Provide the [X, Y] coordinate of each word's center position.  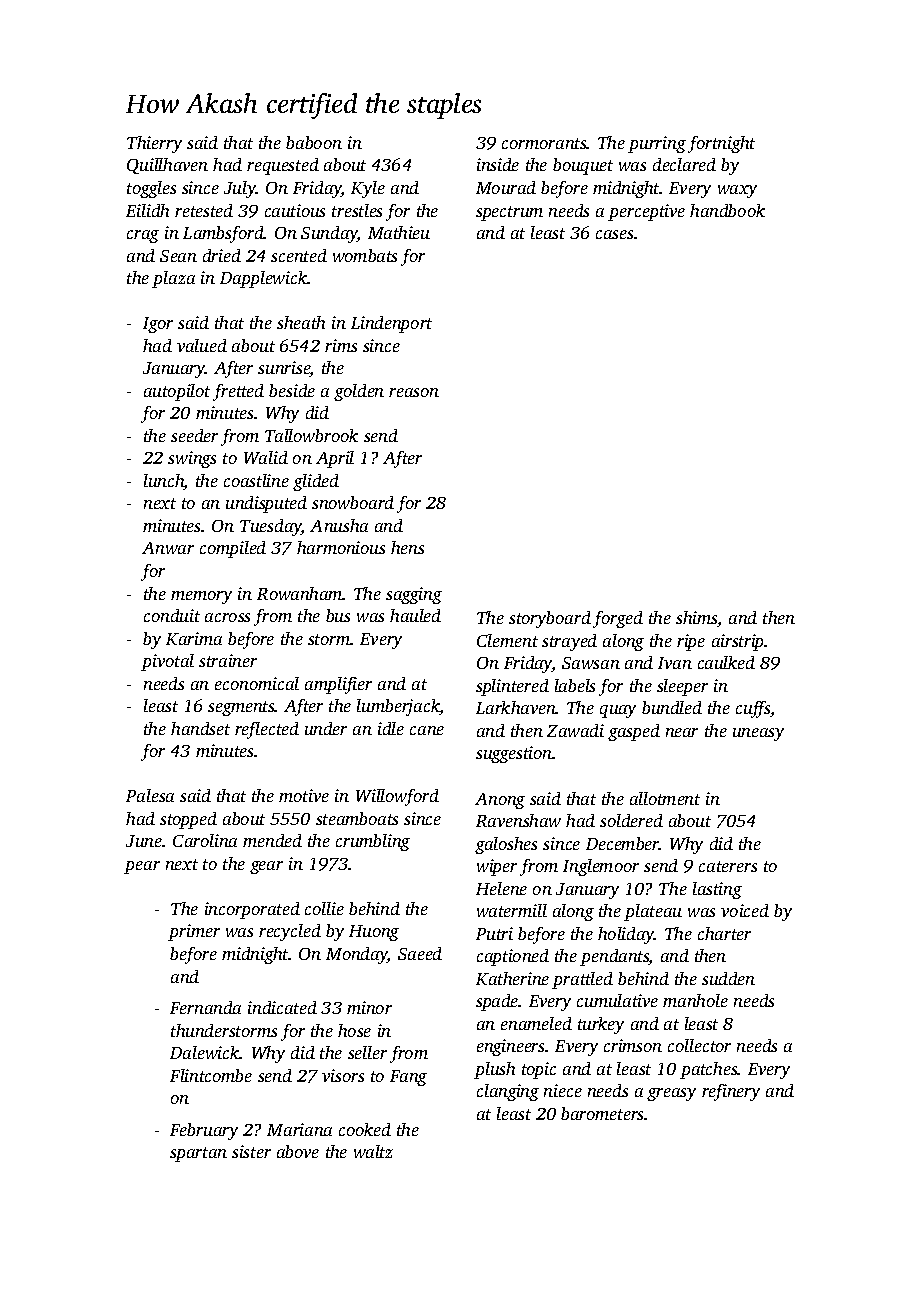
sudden [728, 978]
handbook [727, 210]
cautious [295, 210]
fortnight [721, 144]
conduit [172, 615]
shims [697, 619]
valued [202, 345]
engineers [510, 1047]
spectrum [509, 213]
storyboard [550, 619]
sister [251, 1151]
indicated [282, 1007]
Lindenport [391, 324]
